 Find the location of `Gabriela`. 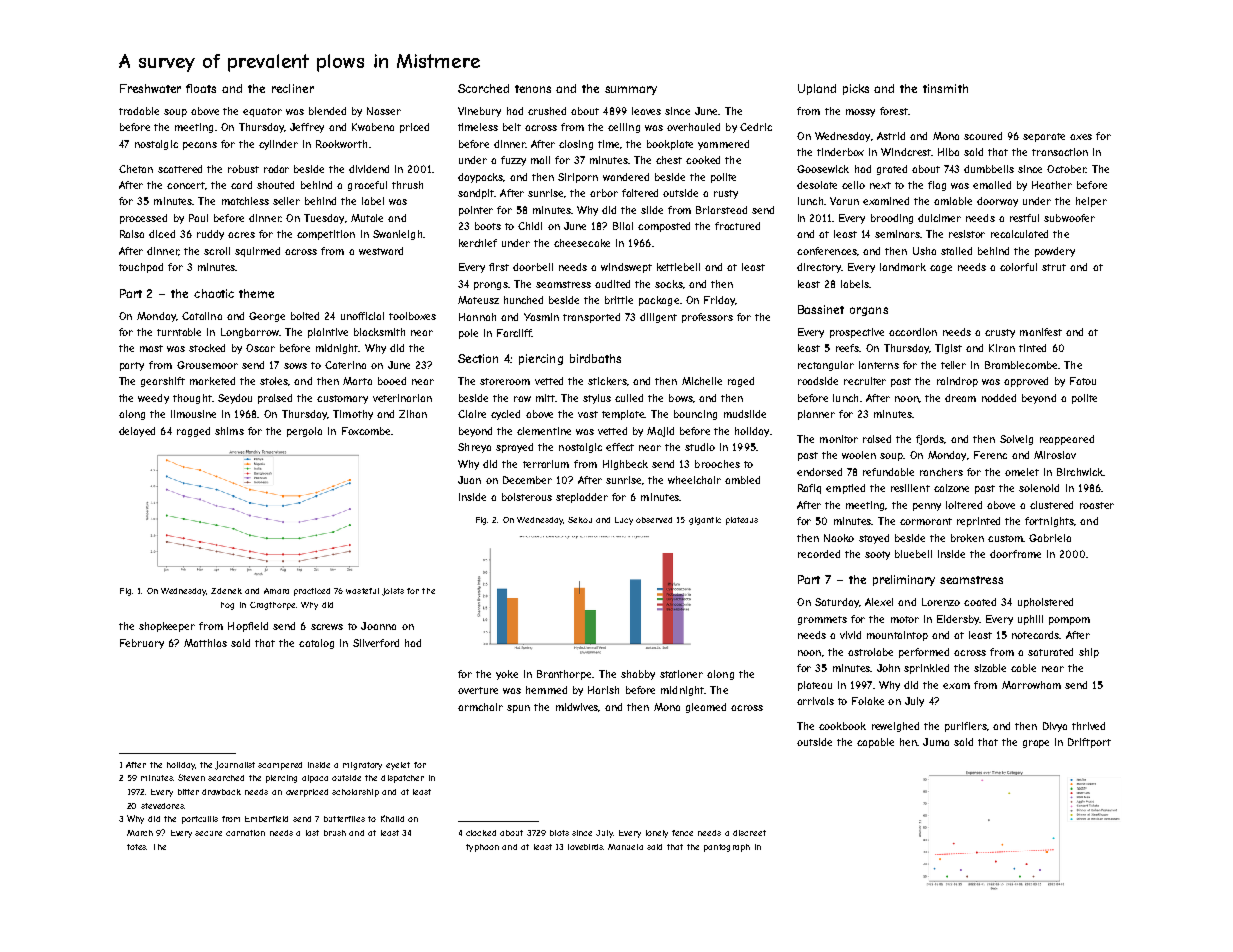

Gabriela is located at coordinates (1050, 538).
